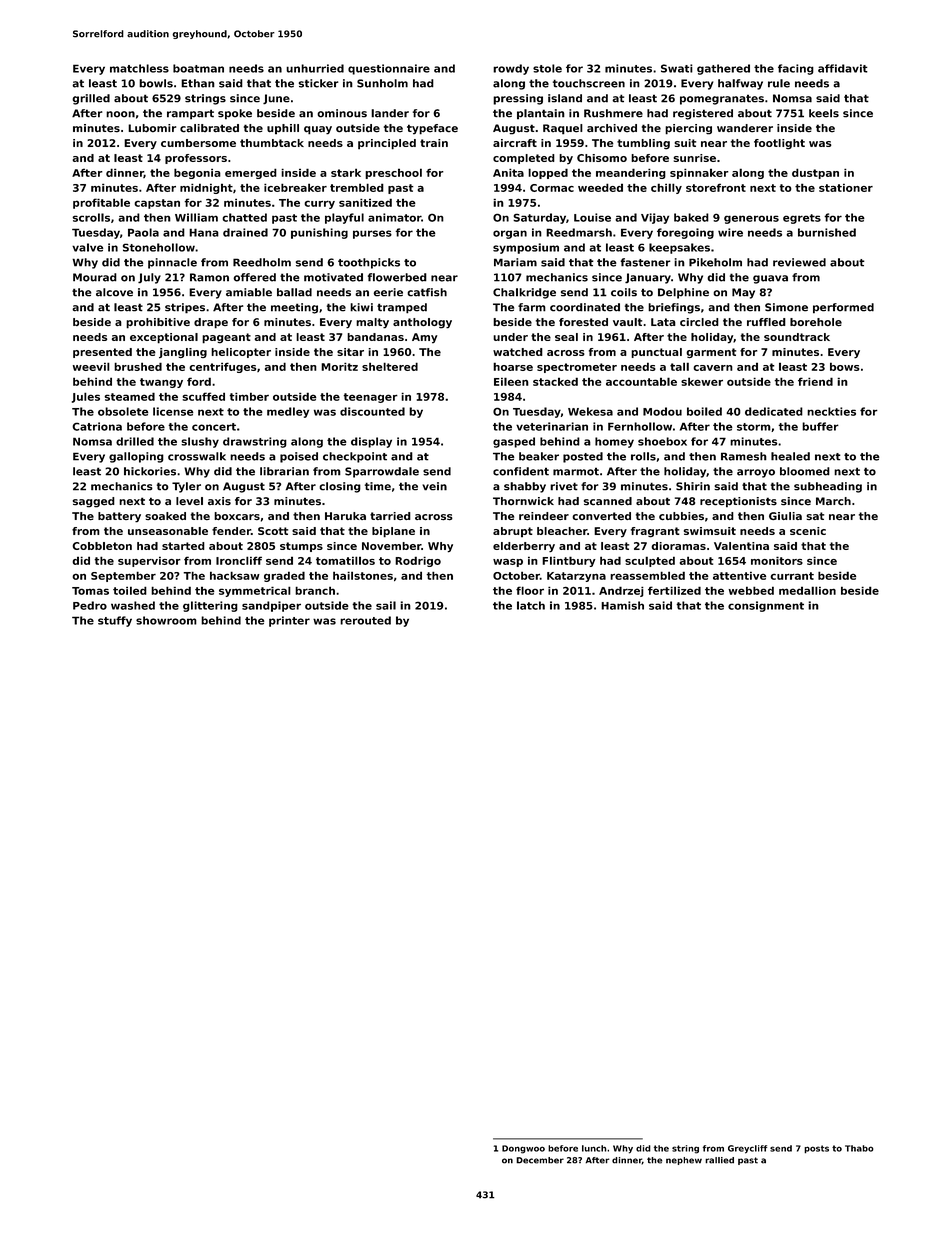  I want to click on Dongwoo, so click(523, 1149).
